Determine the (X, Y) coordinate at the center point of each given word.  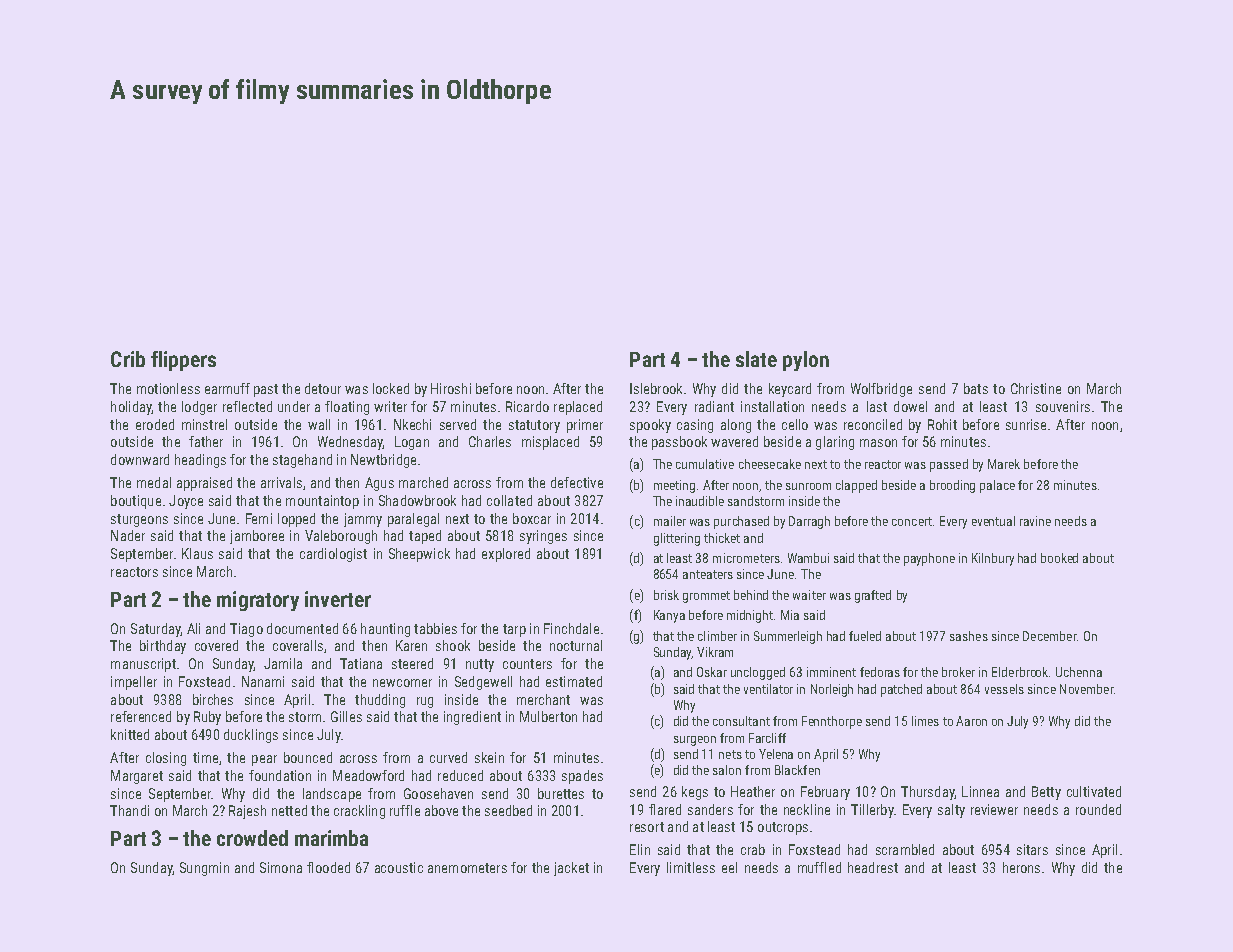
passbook (679, 443)
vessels (1004, 689)
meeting (674, 486)
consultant (741, 721)
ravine (1035, 521)
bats (976, 388)
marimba (331, 838)
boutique (136, 502)
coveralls (298, 645)
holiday (131, 408)
